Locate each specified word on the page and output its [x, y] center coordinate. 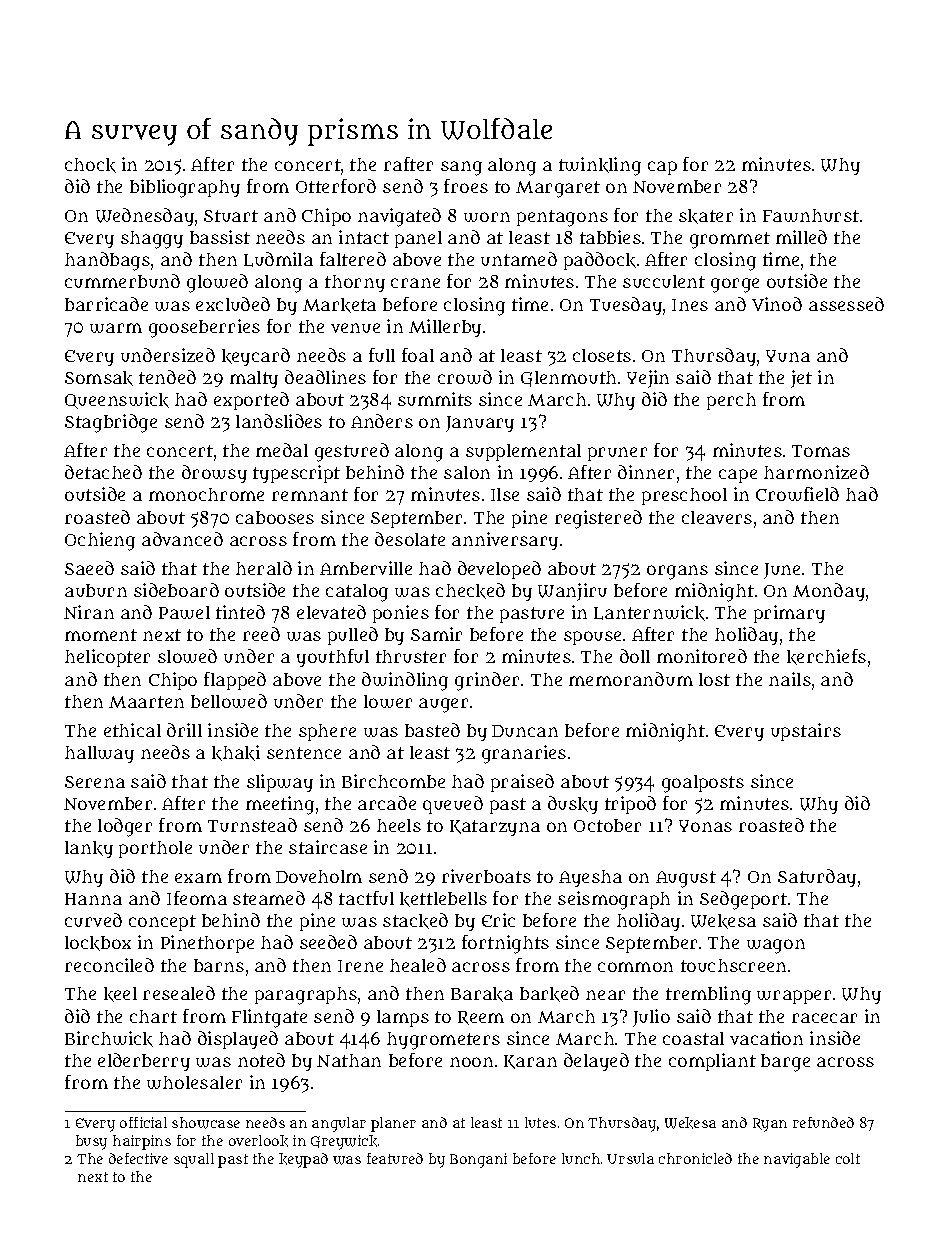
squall [194, 1160]
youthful [333, 658]
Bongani [478, 1160]
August [686, 879]
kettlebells [443, 899]
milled [801, 237]
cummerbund [122, 281]
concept [162, 923]
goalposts [703, 784]
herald [264, 568]
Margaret [558, 189]
